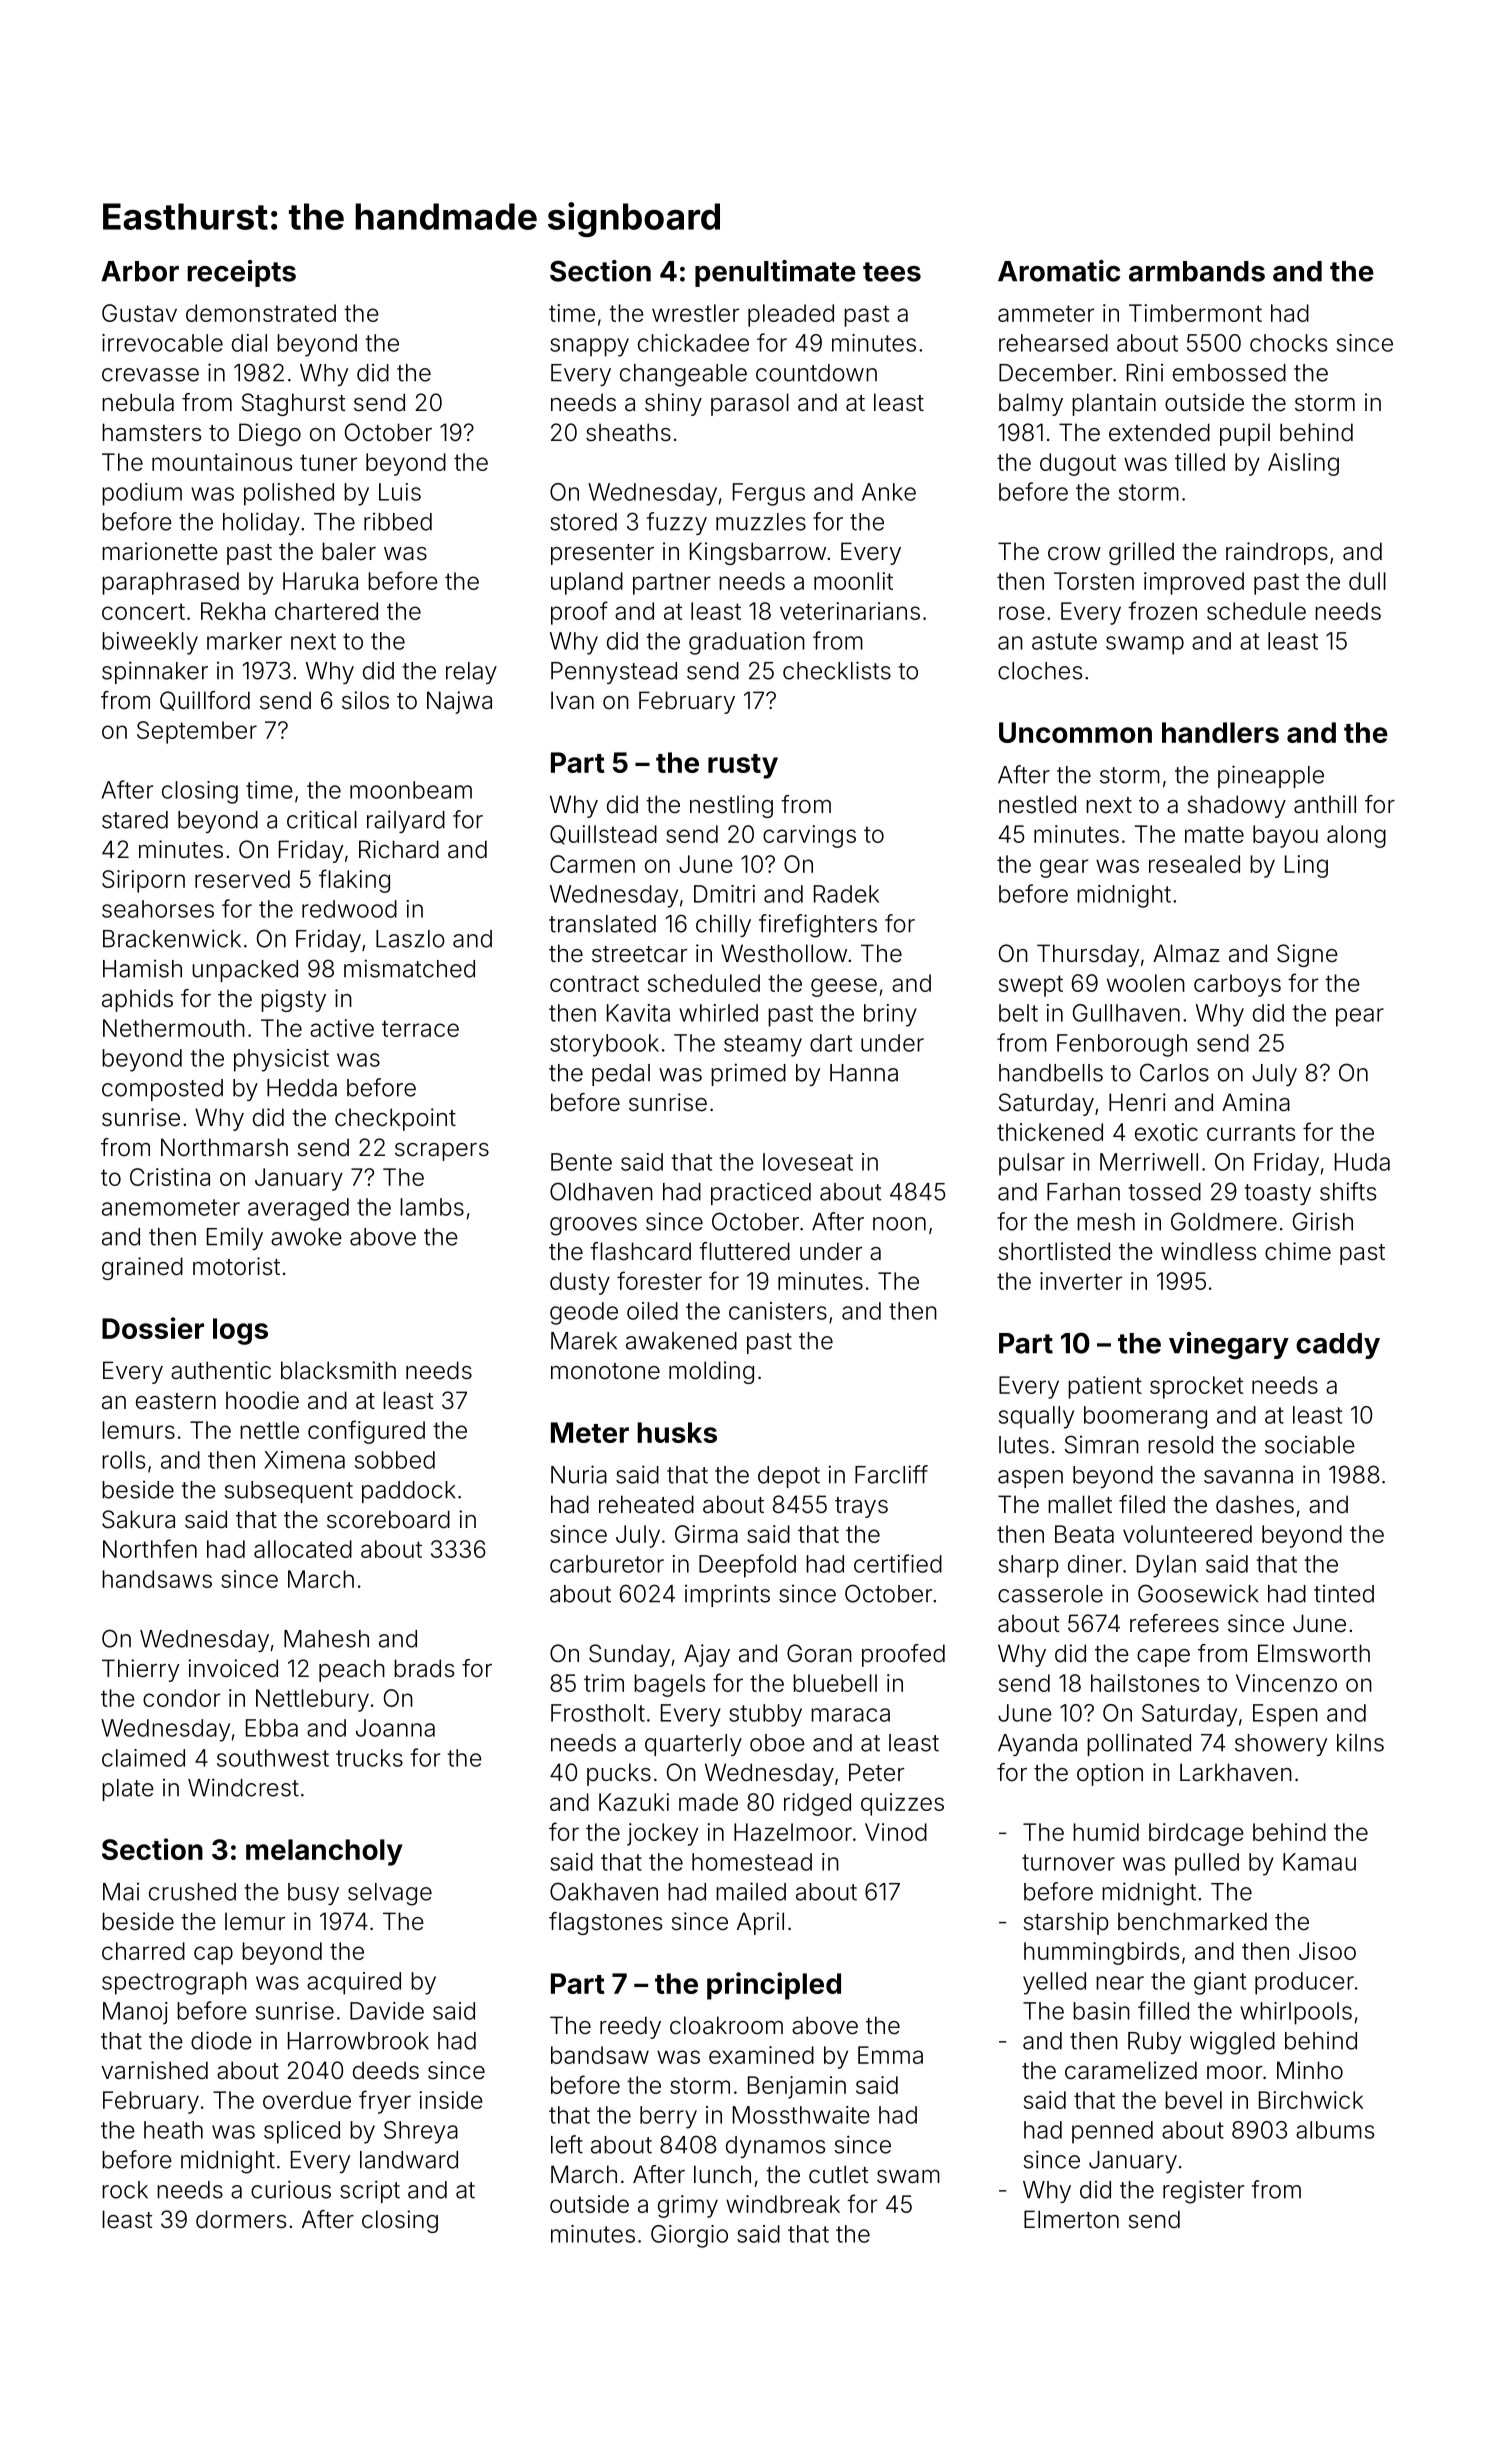  What do you see at coordinates (138, 1519) in the screenshot?
I see `Sakura` at bounding box center [138, 1519].
